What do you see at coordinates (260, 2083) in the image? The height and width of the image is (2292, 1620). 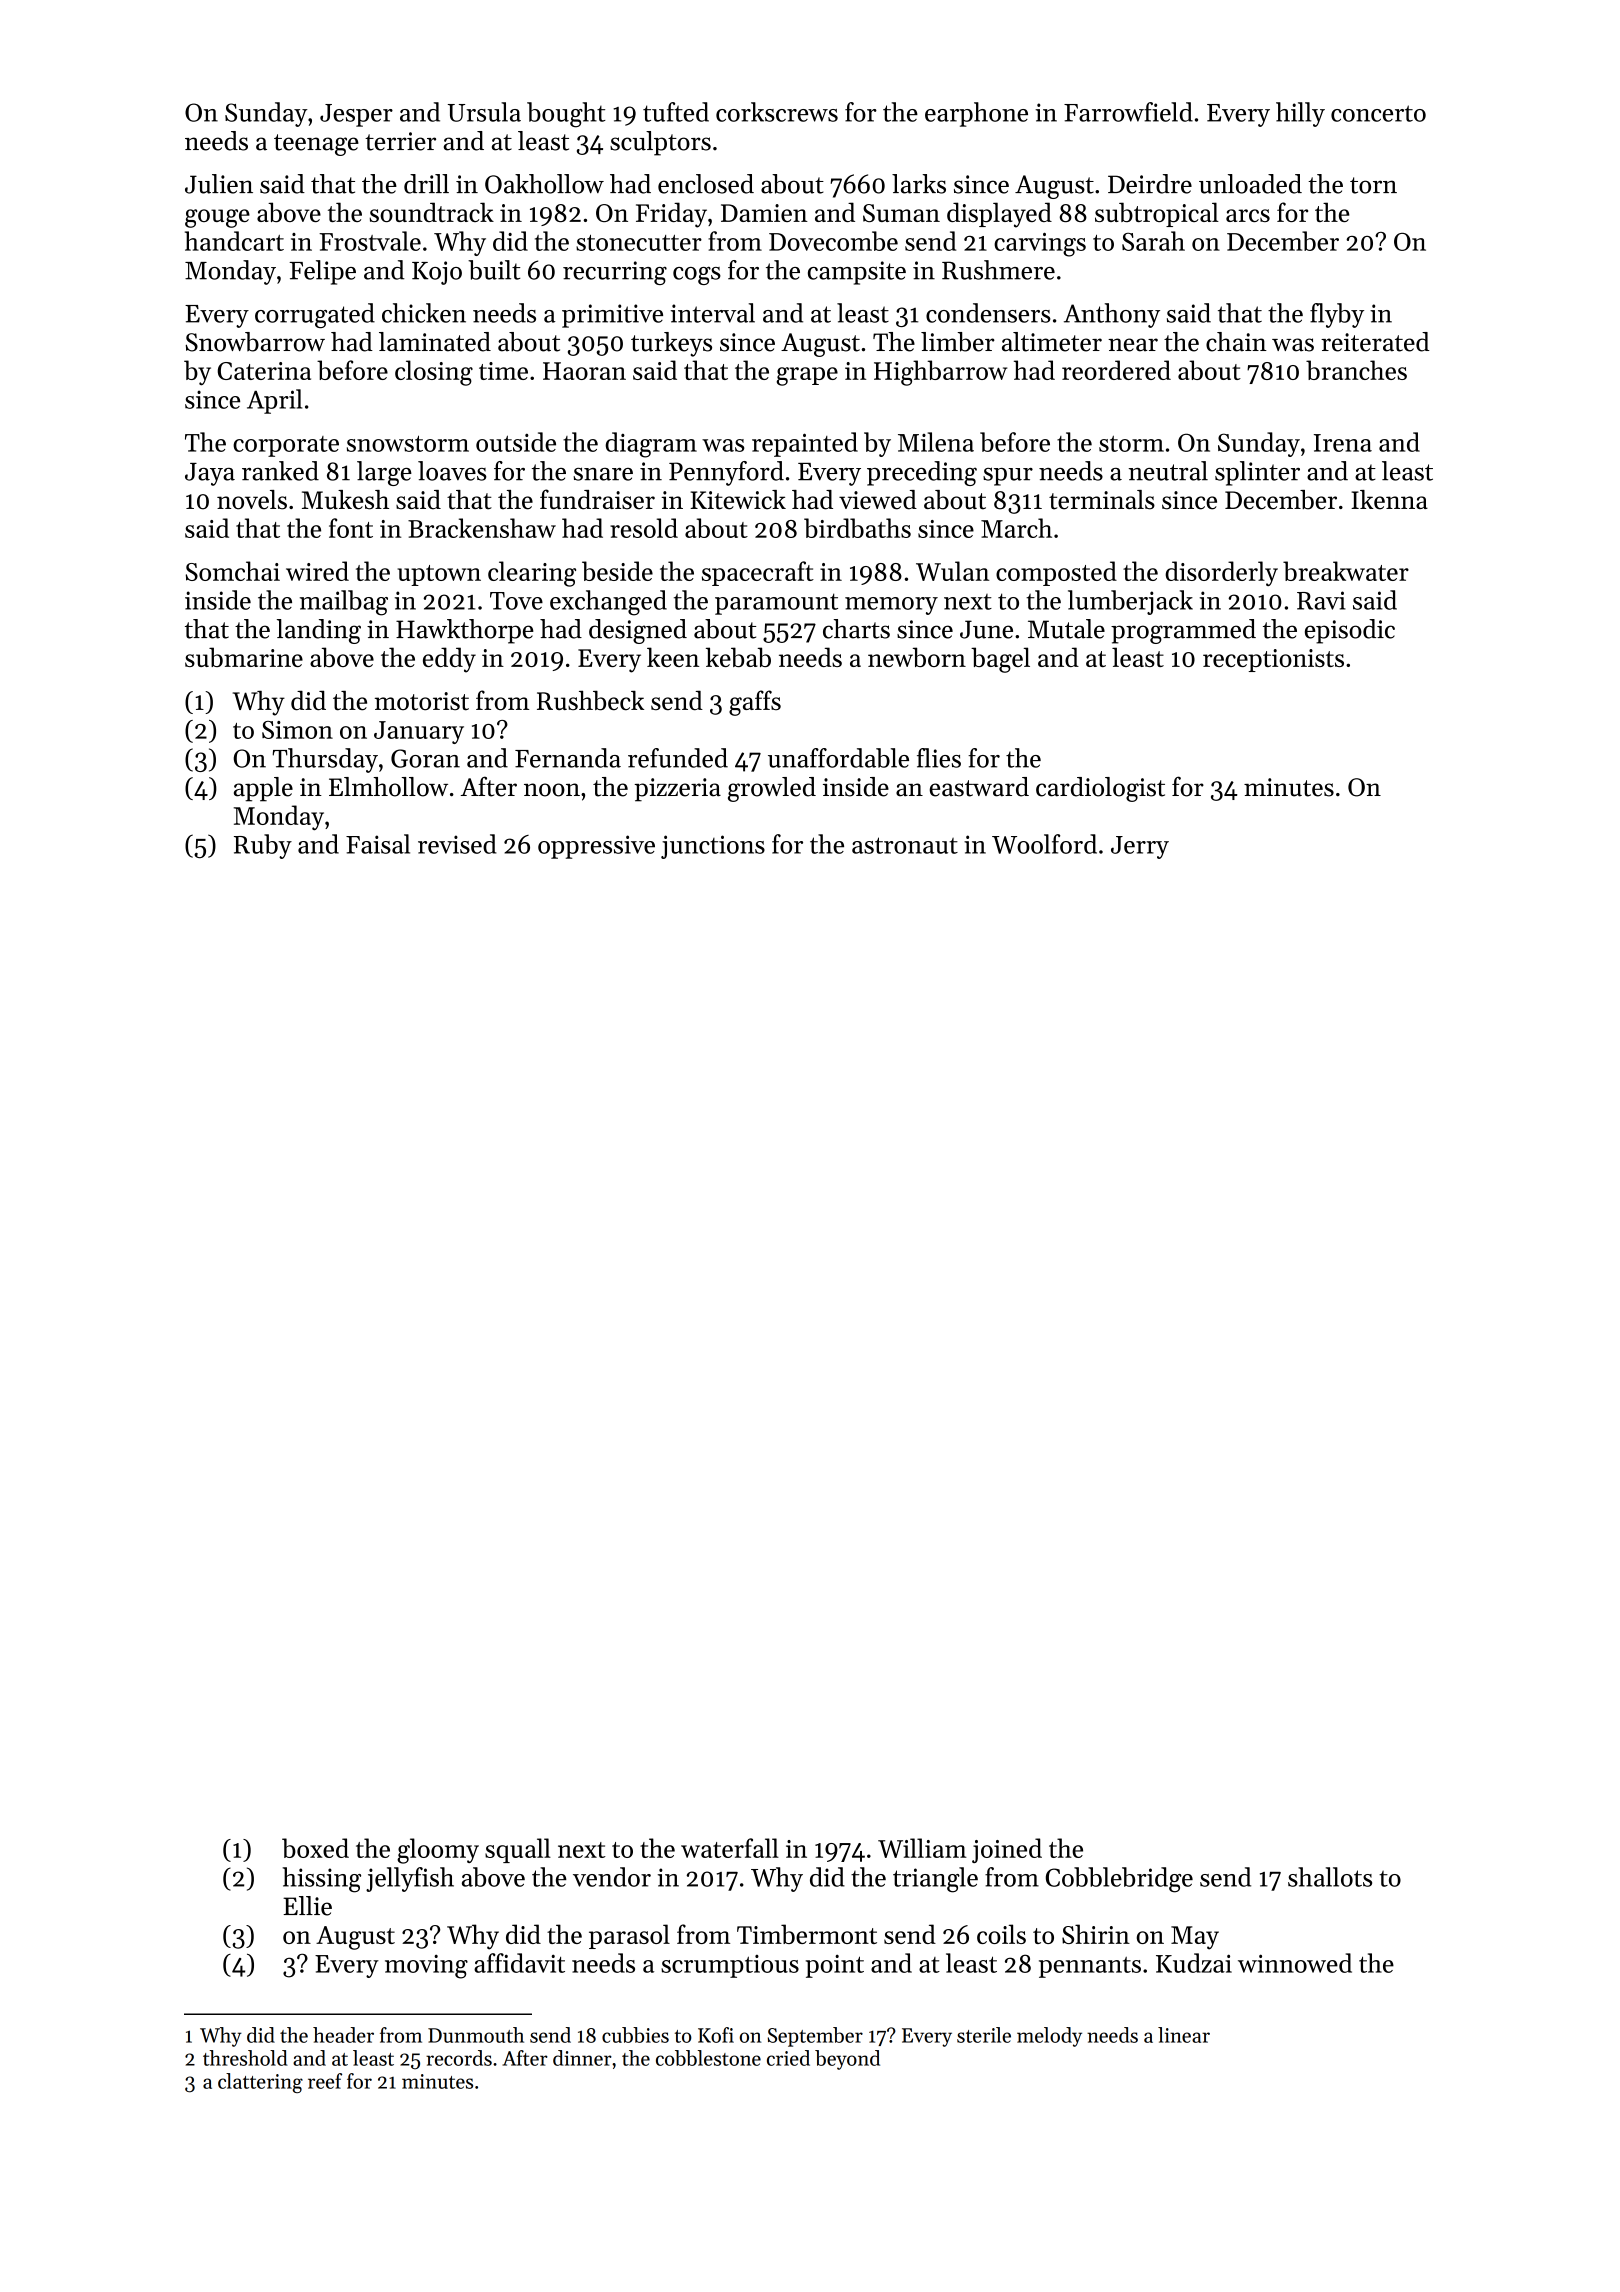 I see `clattering` at bounding box center [260, 2083].
